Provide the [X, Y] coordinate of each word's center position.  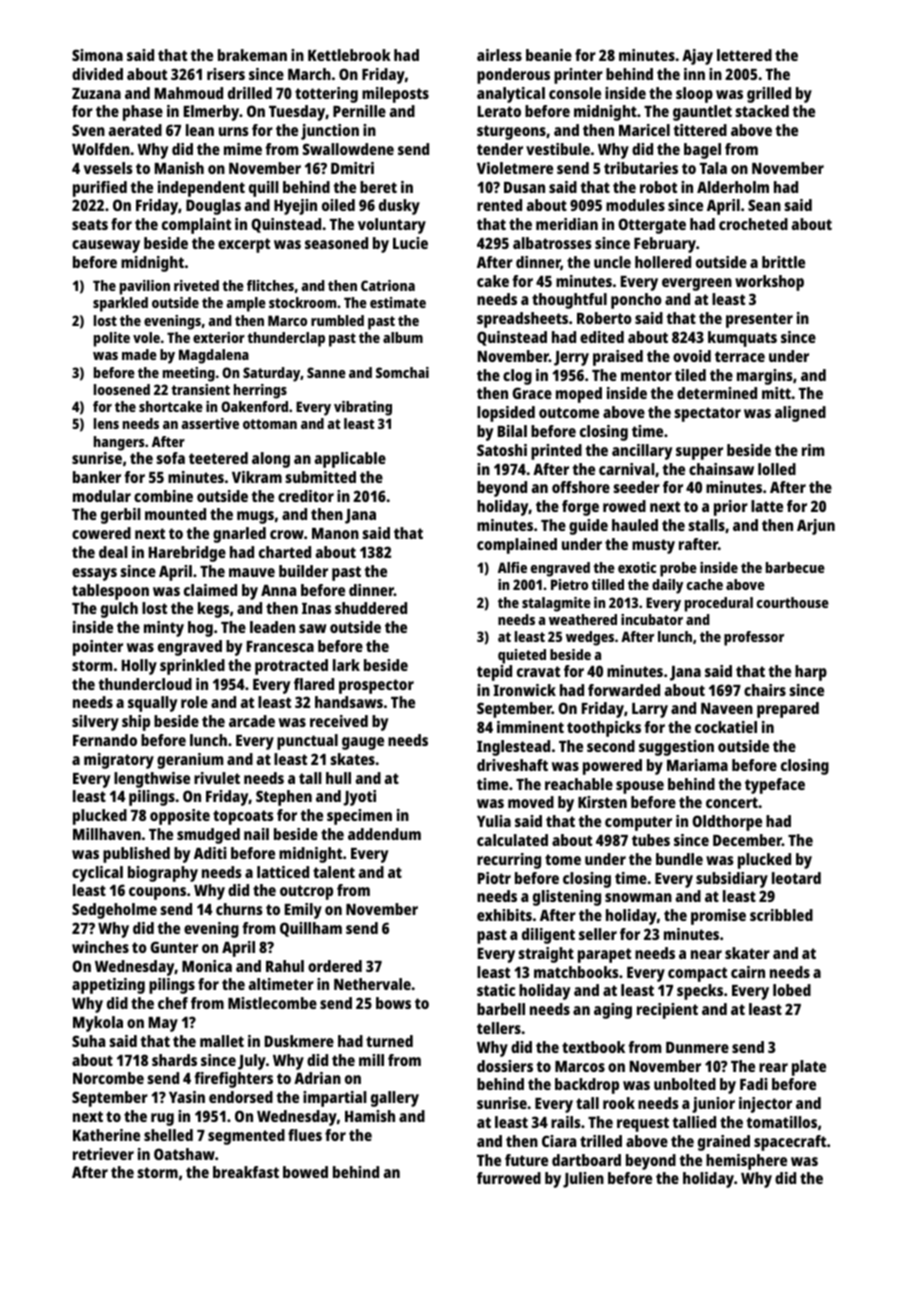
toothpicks [604, 729]
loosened [122, 389]
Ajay [697, 57]
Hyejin [295, 207]
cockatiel [726, 727]
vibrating [363, 408]
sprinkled [192, 667]
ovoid [692, 356]
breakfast [246, 1172]
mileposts [395, 95]
